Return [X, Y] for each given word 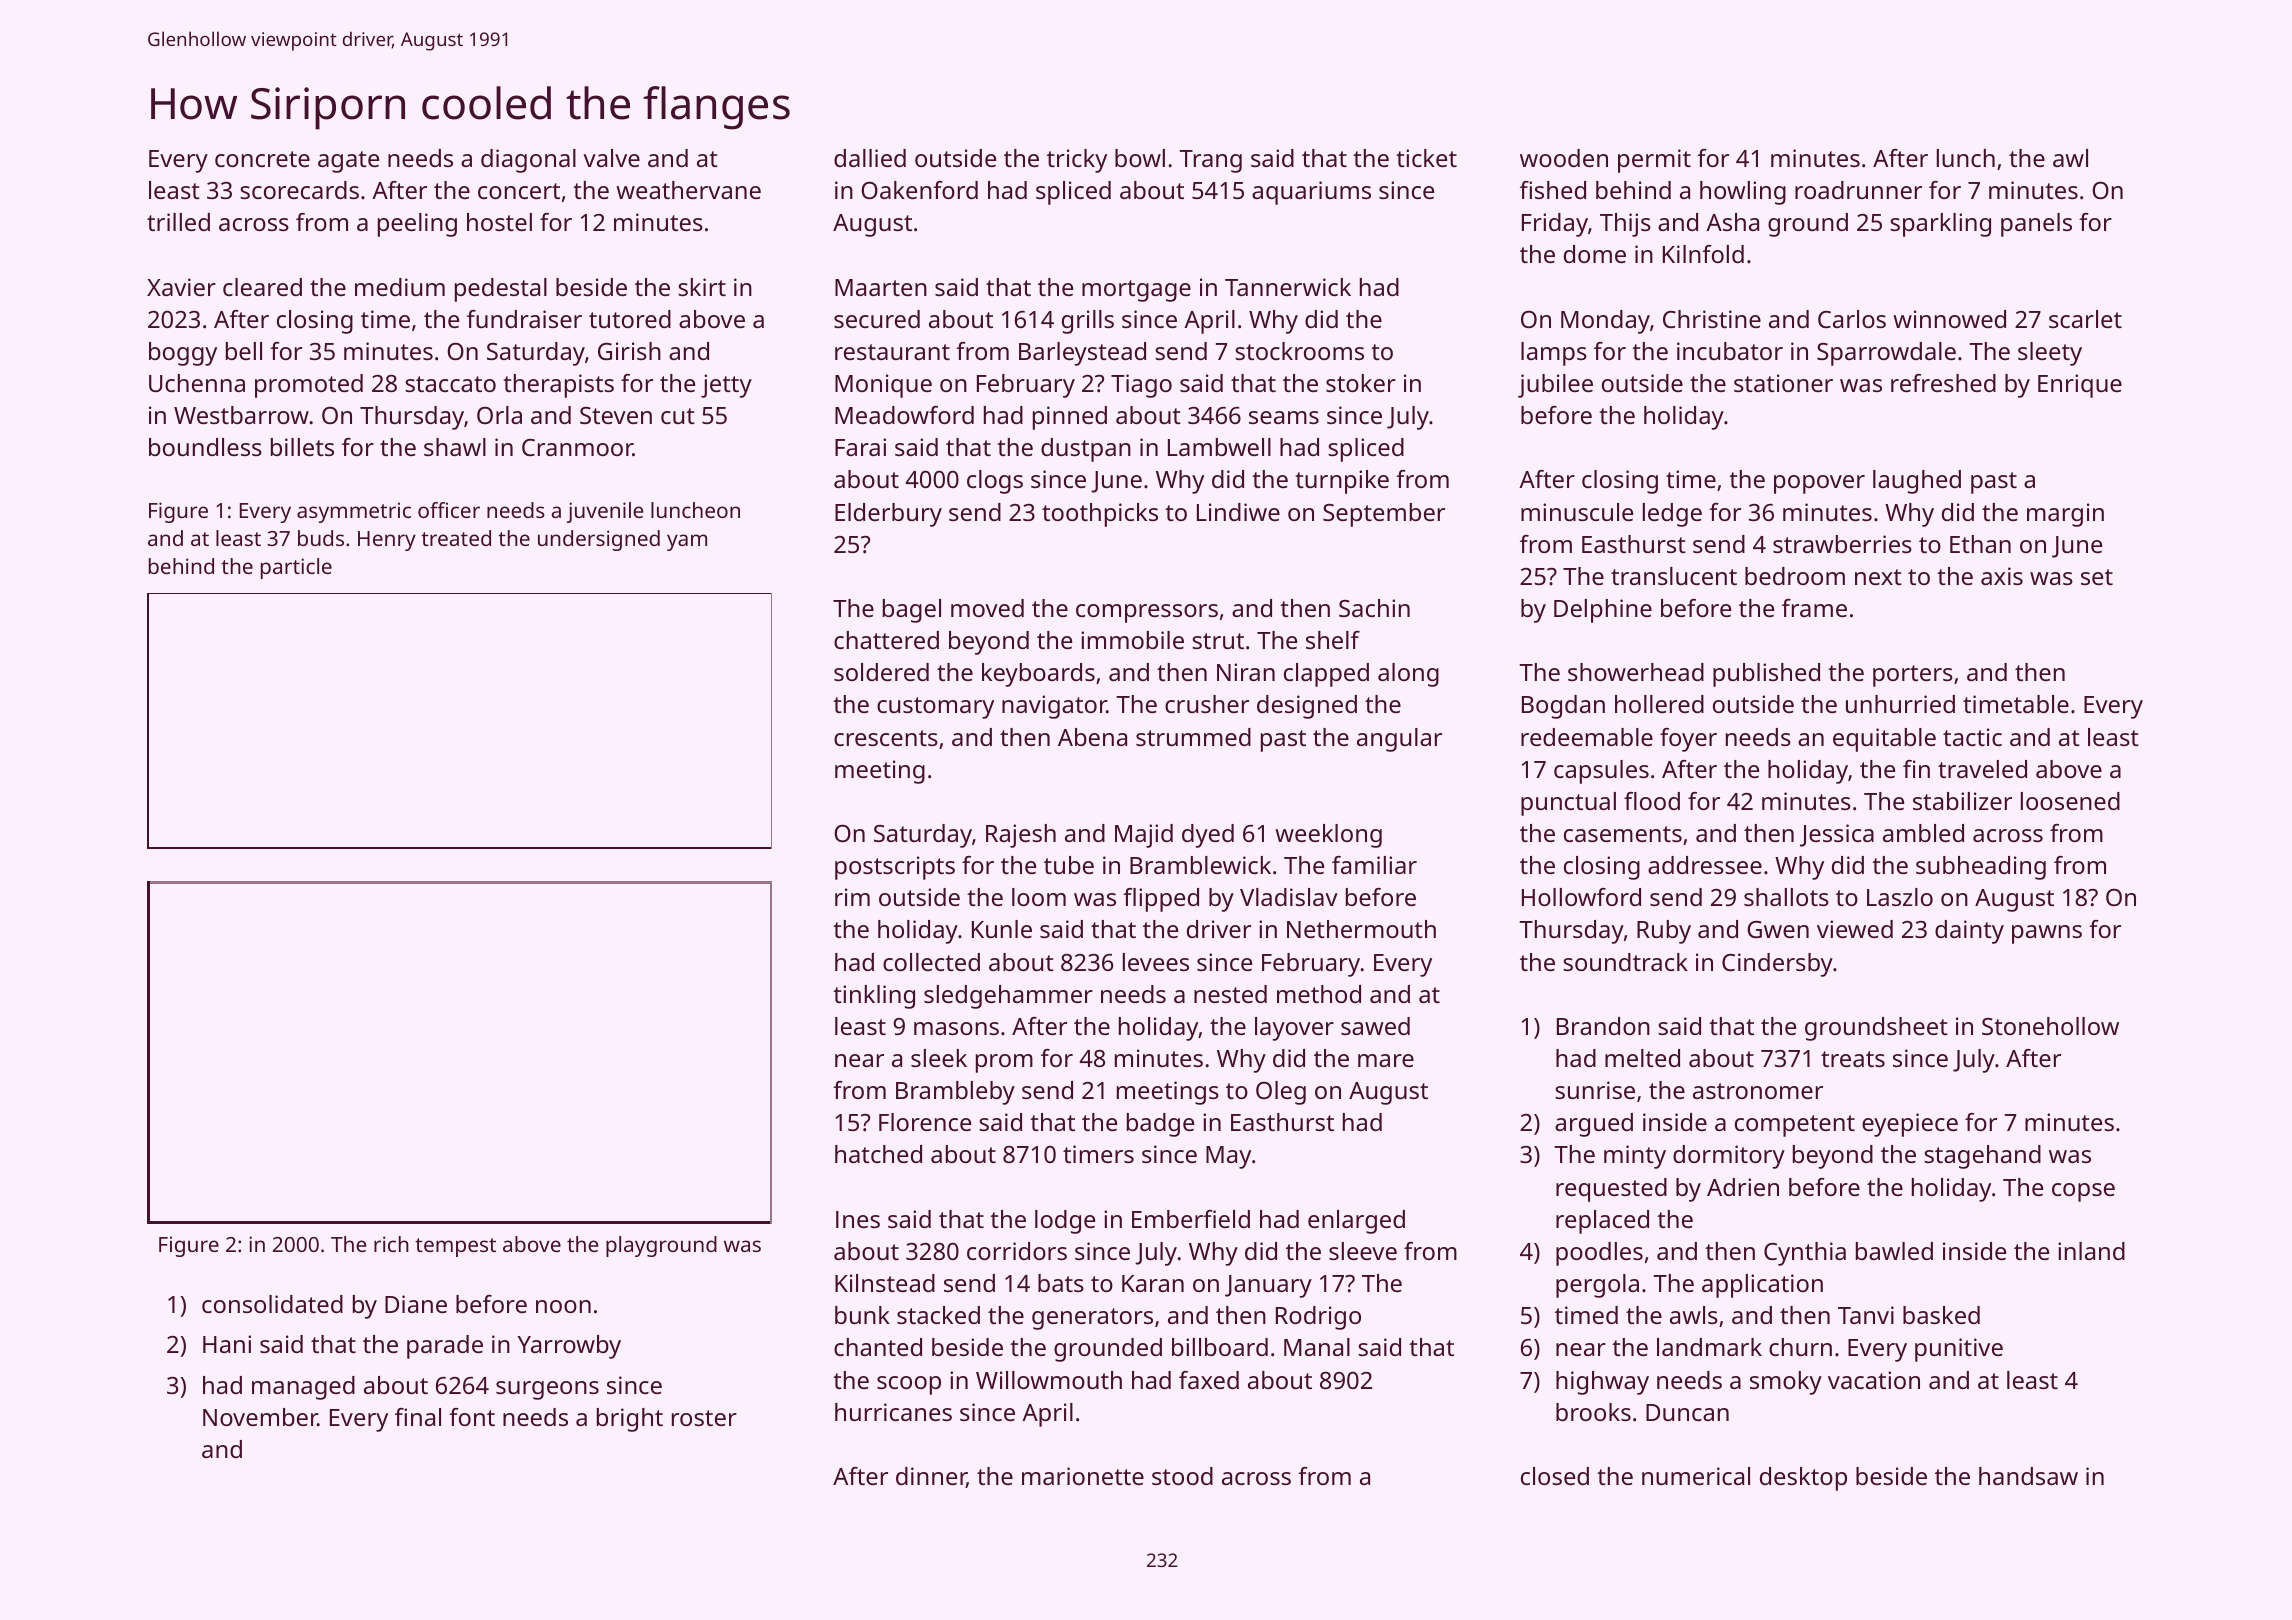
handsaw [2028, 1476]
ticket [1426, 158]
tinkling [874, 997]
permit [1654, 161]
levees [1156, 962]
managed [303, 1388]
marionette [1083, 1476]
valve [611, 158]
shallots [1786, 897]
